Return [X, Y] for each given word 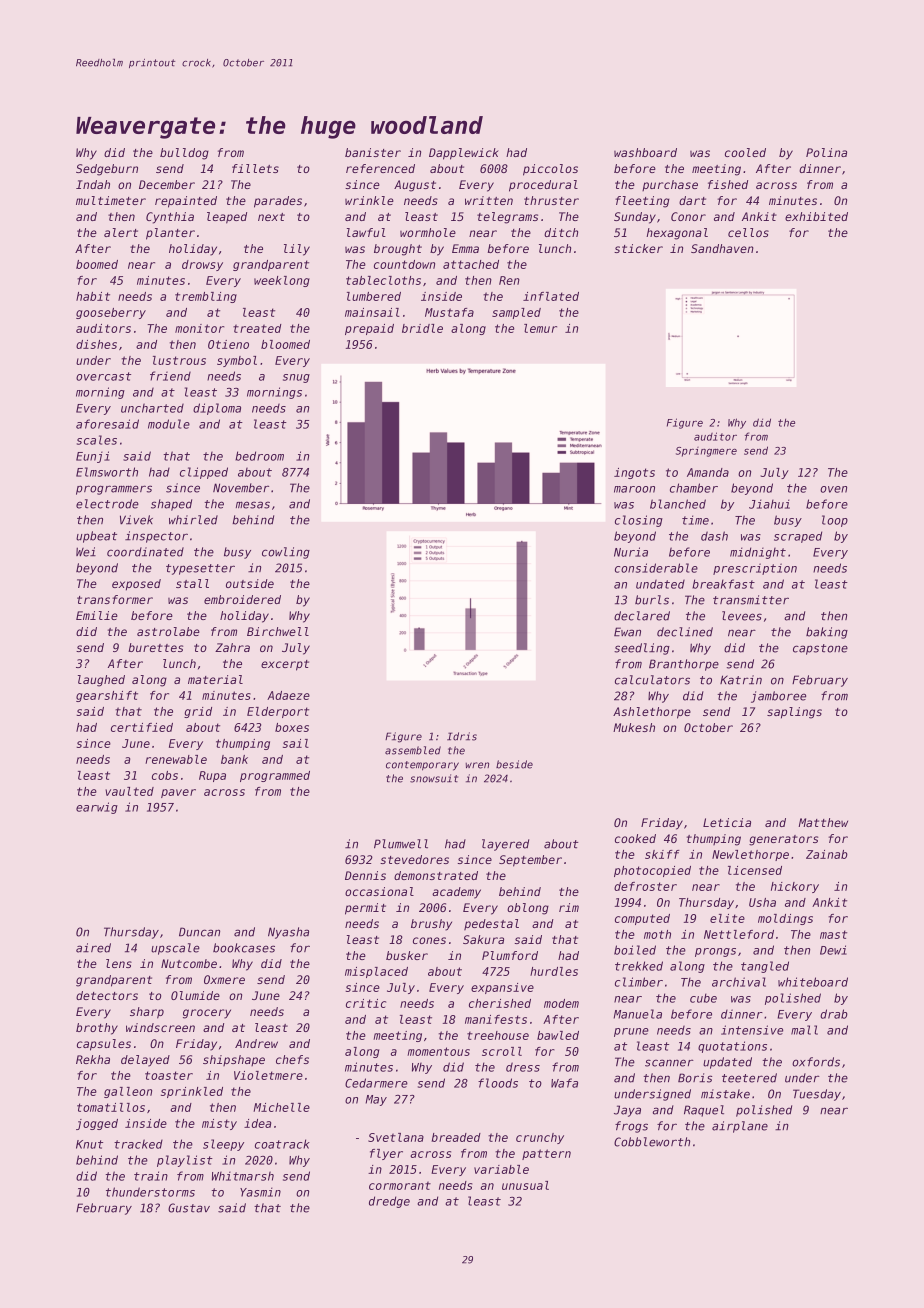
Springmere [706, 452]
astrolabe [168, 631]
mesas [253, 505]
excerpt [285, 665]
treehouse [498, 1035]
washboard [645, 152]
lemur [540, 328]
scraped [798, 537]
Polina [826, 152]
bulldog [184, 154]
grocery [207, 1014]
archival [739, 982]
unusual [525, 1185]
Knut [89, 1144]
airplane [740, 1127]
